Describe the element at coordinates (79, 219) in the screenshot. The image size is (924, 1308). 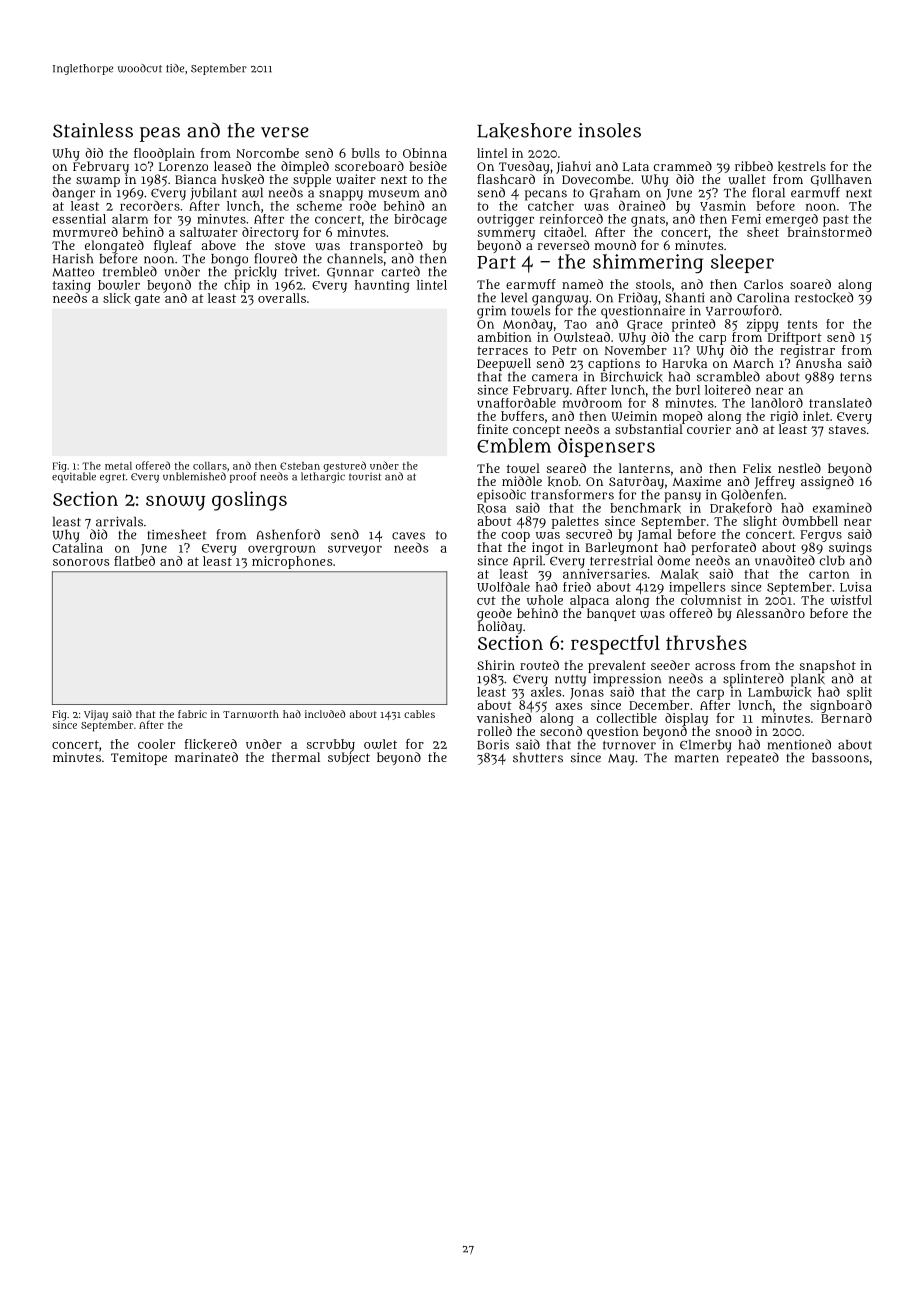
I see `essential` at that location.
